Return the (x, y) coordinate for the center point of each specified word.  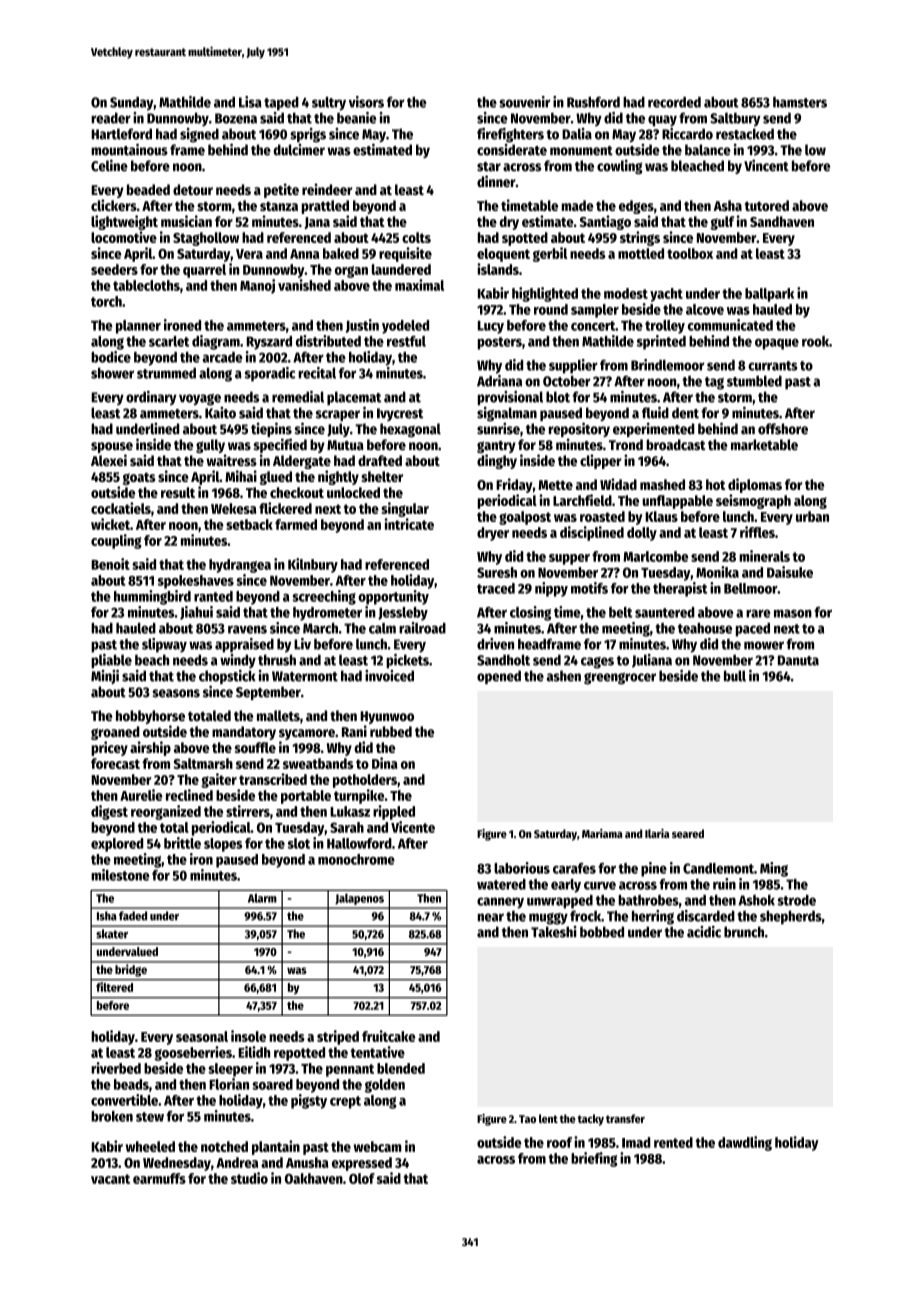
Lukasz (350, 811)
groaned (115, 733)
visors (366, 102)
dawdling (745, 1143)
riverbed (116, 1068)
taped (281, 103)
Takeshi (554, 932)
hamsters (800, 102)
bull (735, 676)
